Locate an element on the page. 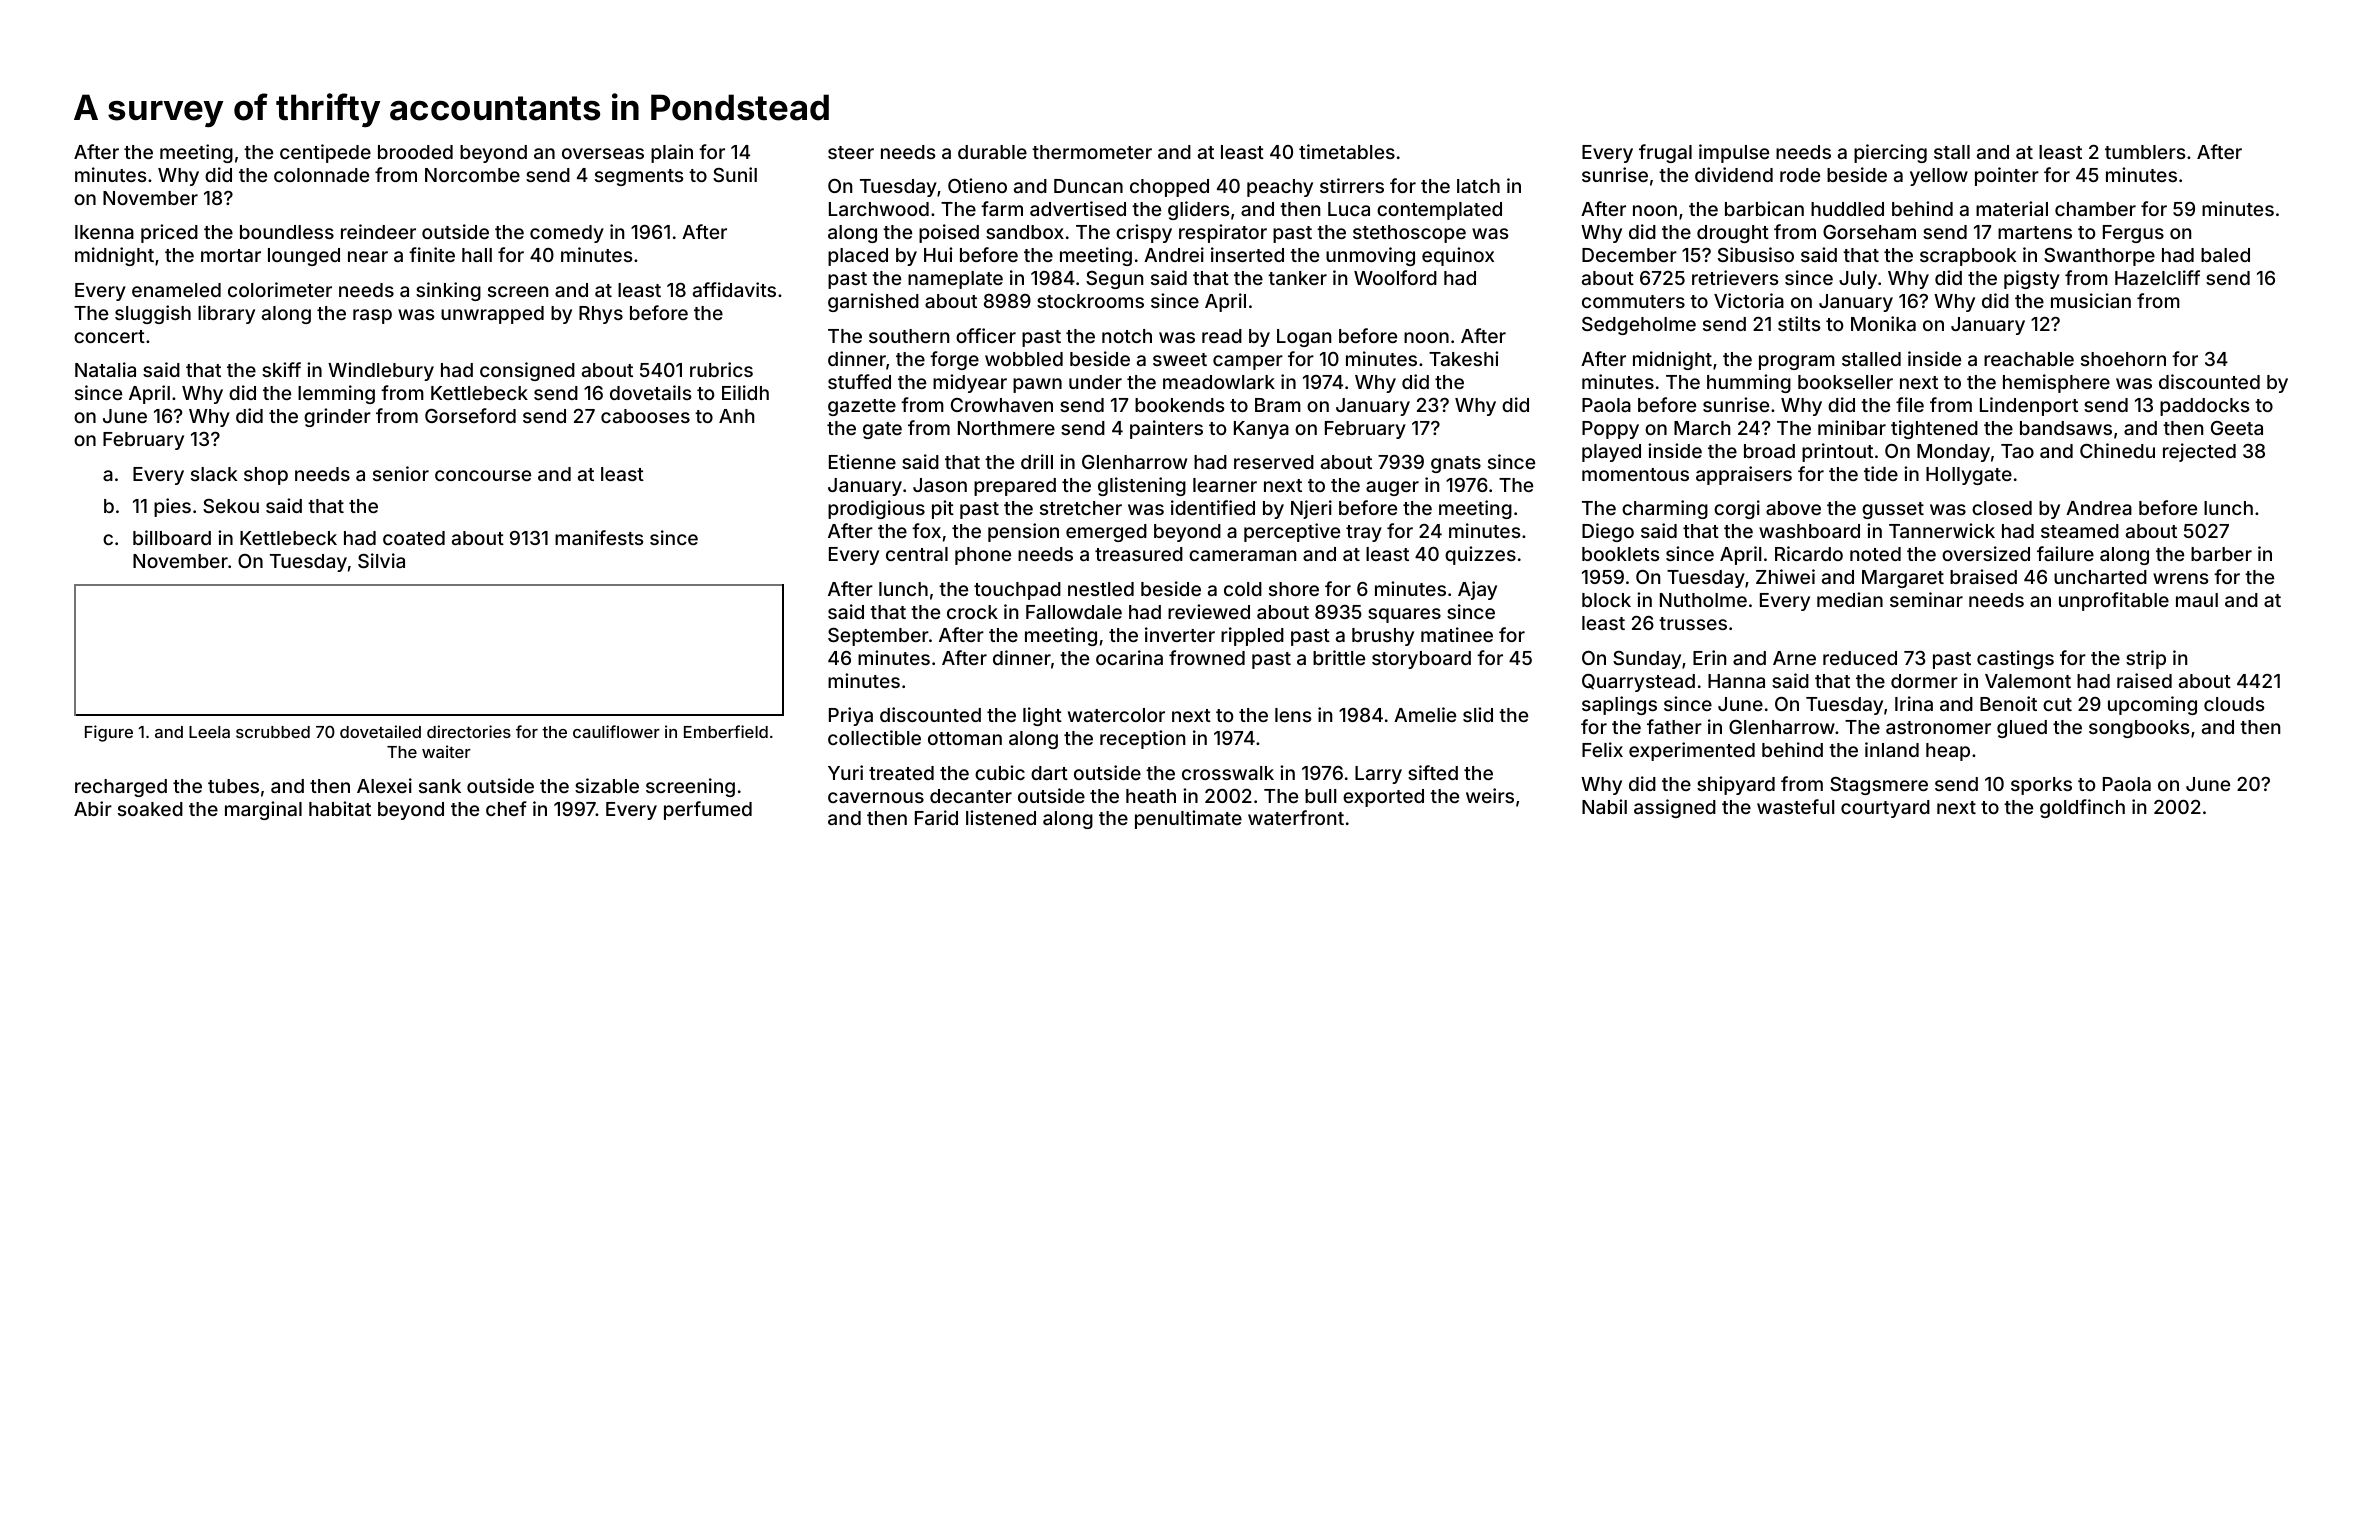 This page has height=1530, width=2365. Gorseham is located at coordinates (1869, 232).
